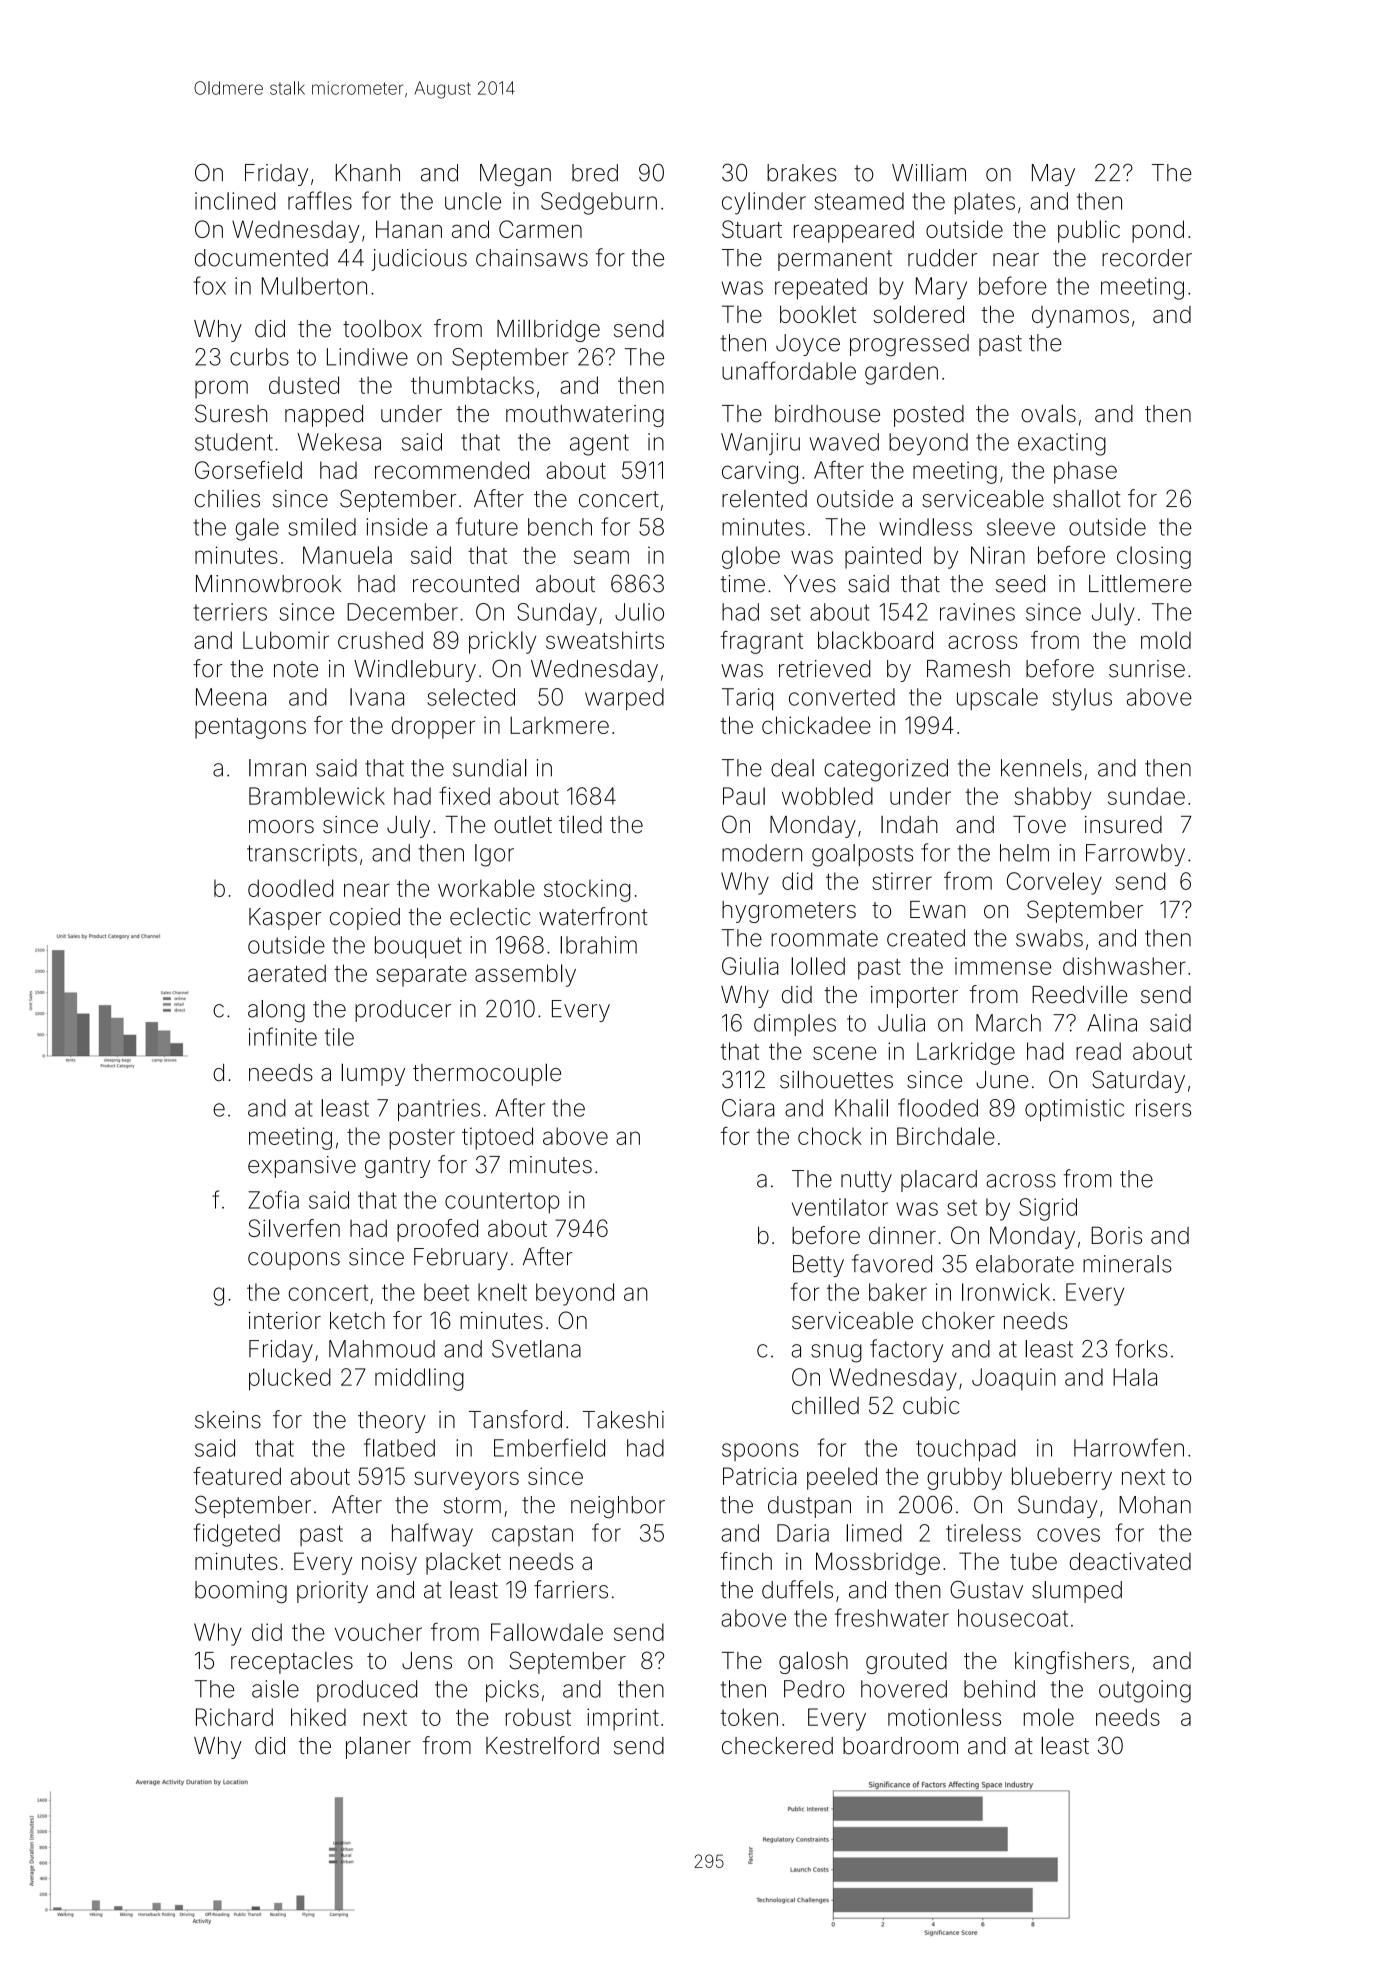 This screenshot has width=1386, height=1969. What do you see at coordinates (368, 173) in the screenshot?
I see `Khanh` at bounding box center [368, 173].
